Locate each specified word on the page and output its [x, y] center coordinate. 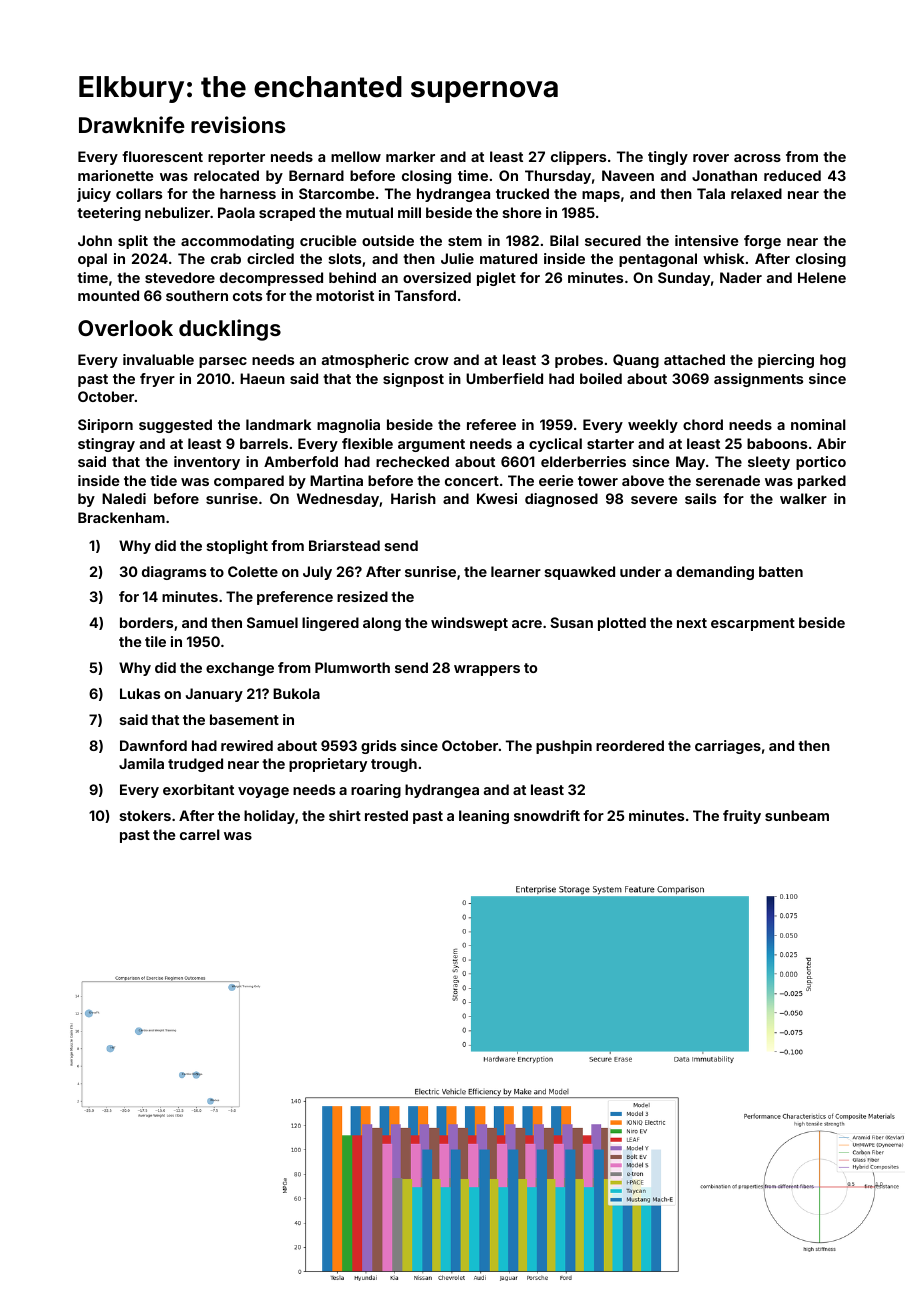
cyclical [555, 445]
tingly [668, 158]
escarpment [753, 624]
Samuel [272, 622]
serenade [728, 480]
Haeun [262, 378]
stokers [145, 815]
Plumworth [352, 667]
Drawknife [132, 124]
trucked [522, 193]
